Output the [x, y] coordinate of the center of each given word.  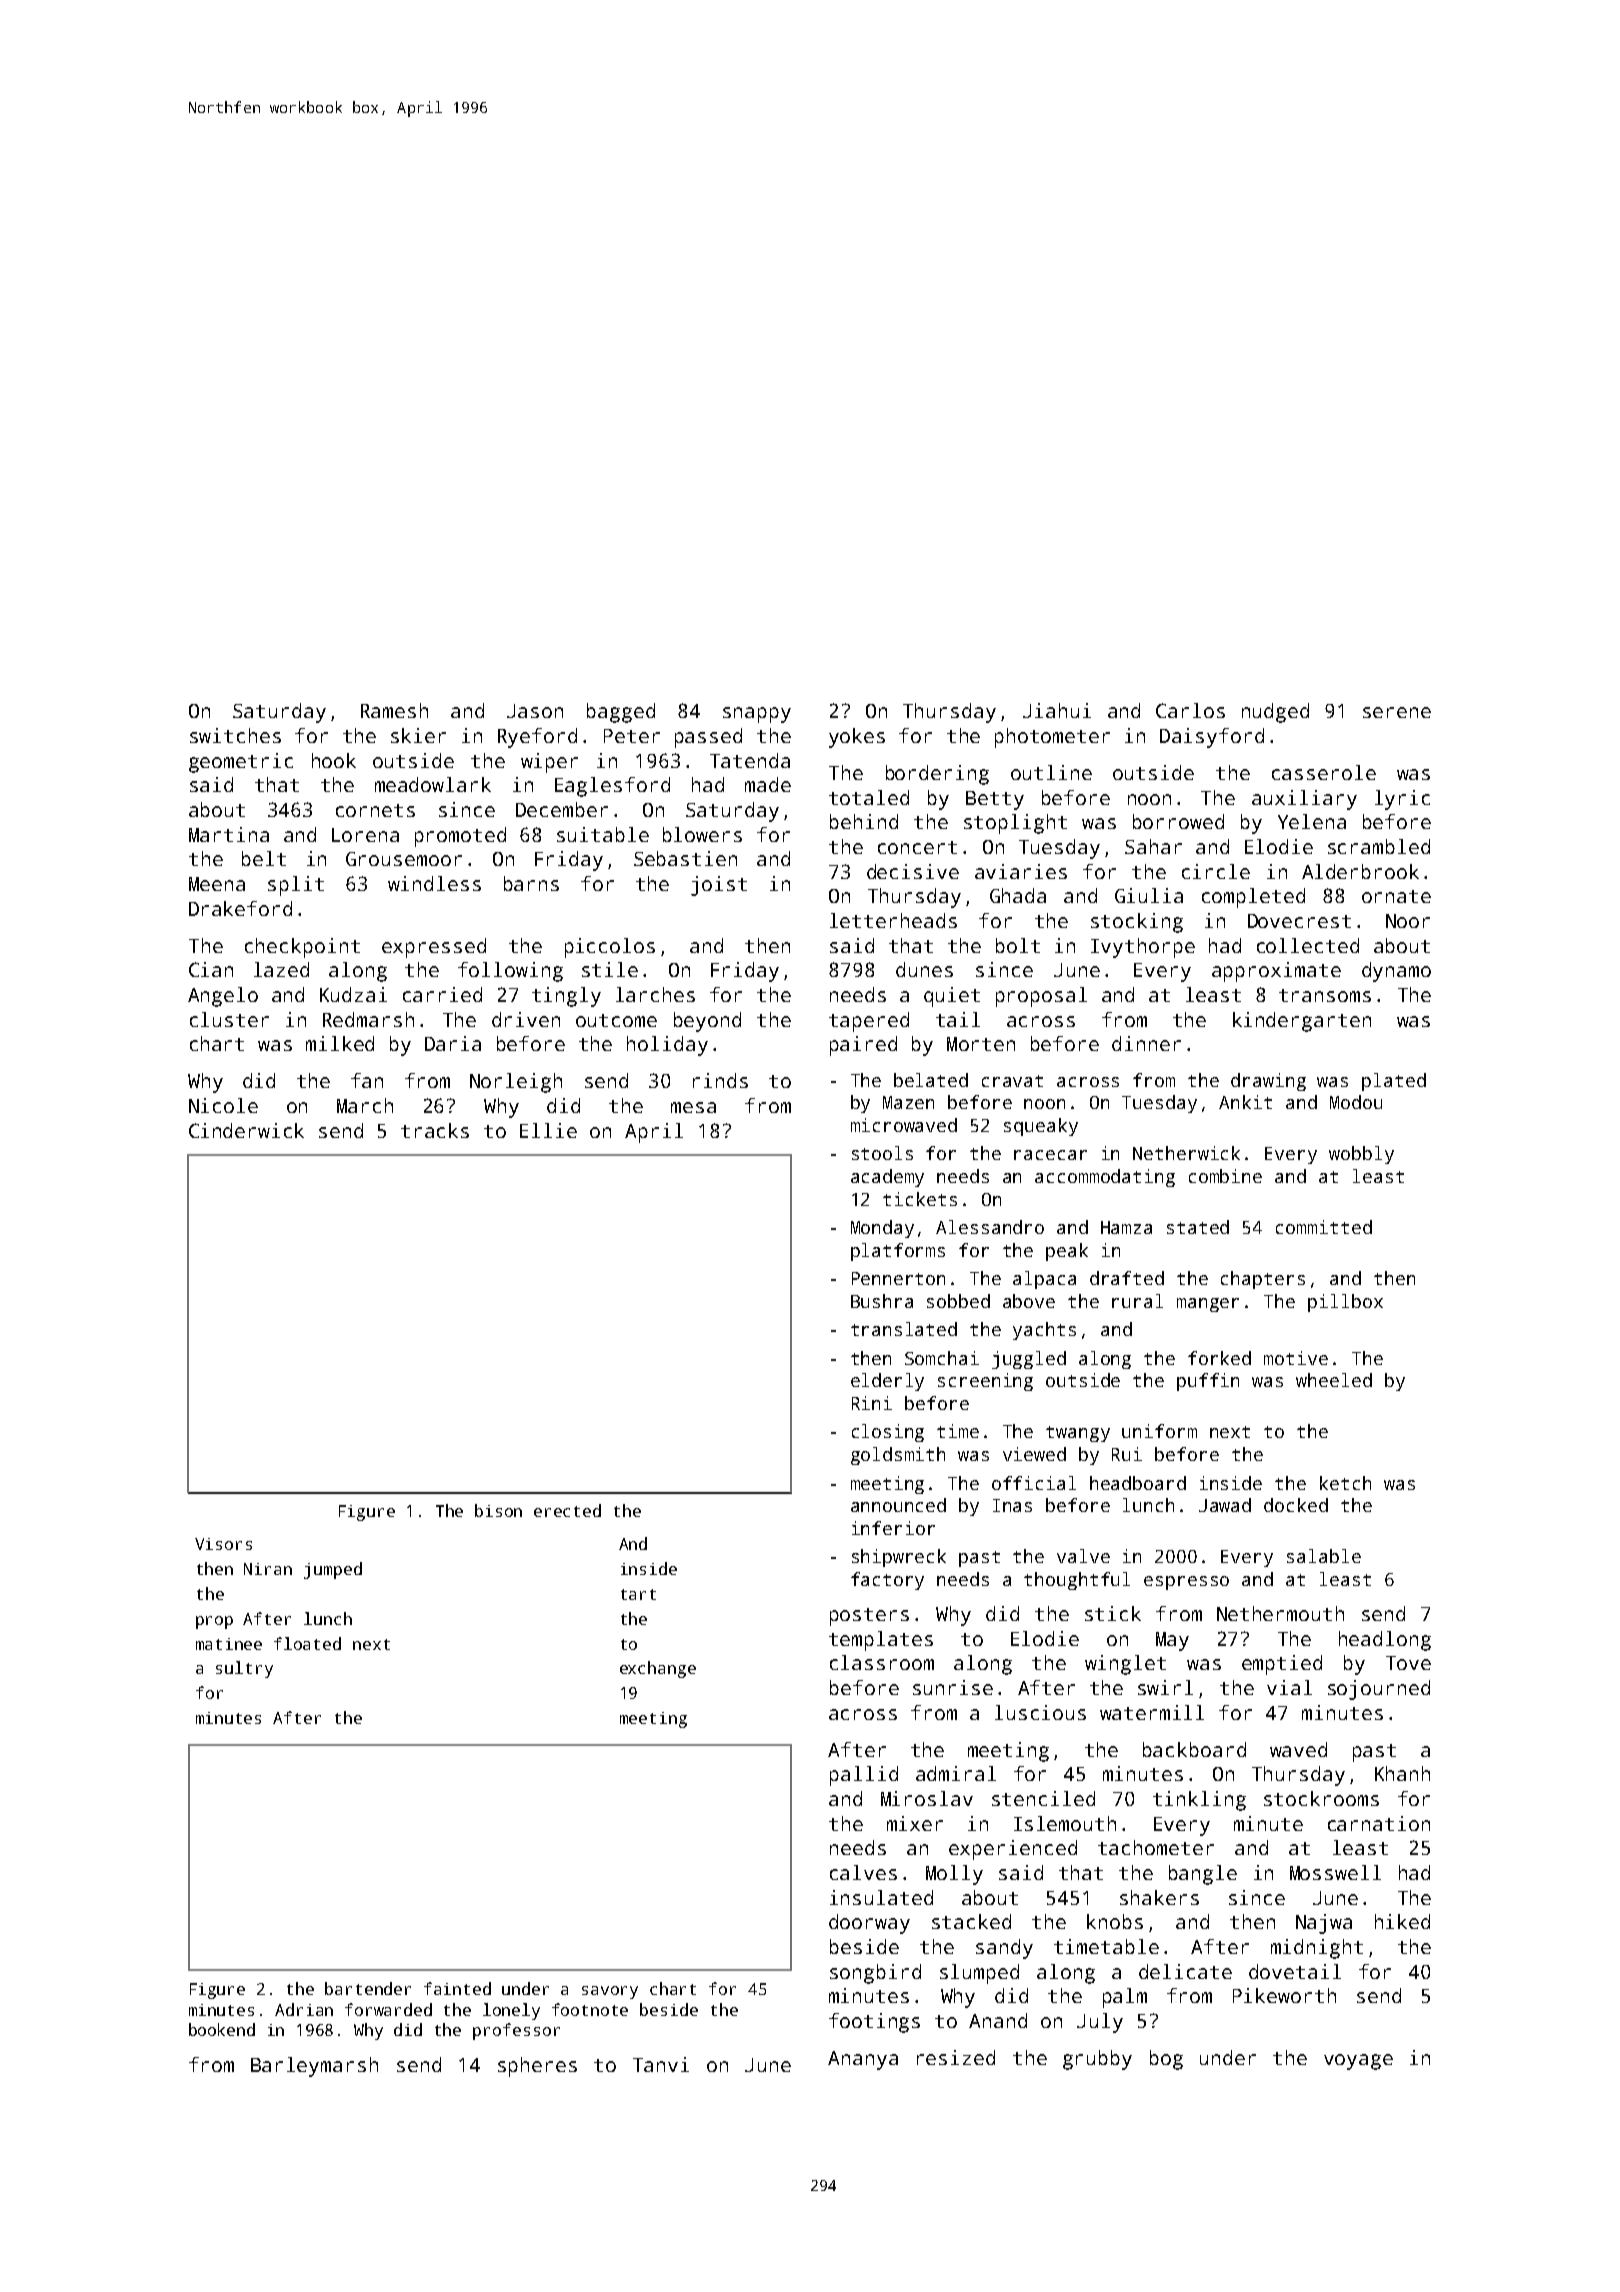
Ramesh [394, 710]
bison [498, 1510]
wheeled [1334, 1380]
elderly [887, 1382]
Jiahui [1057, 710]
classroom [882, 1662]
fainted [457, 1988]
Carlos [1190, 710]
